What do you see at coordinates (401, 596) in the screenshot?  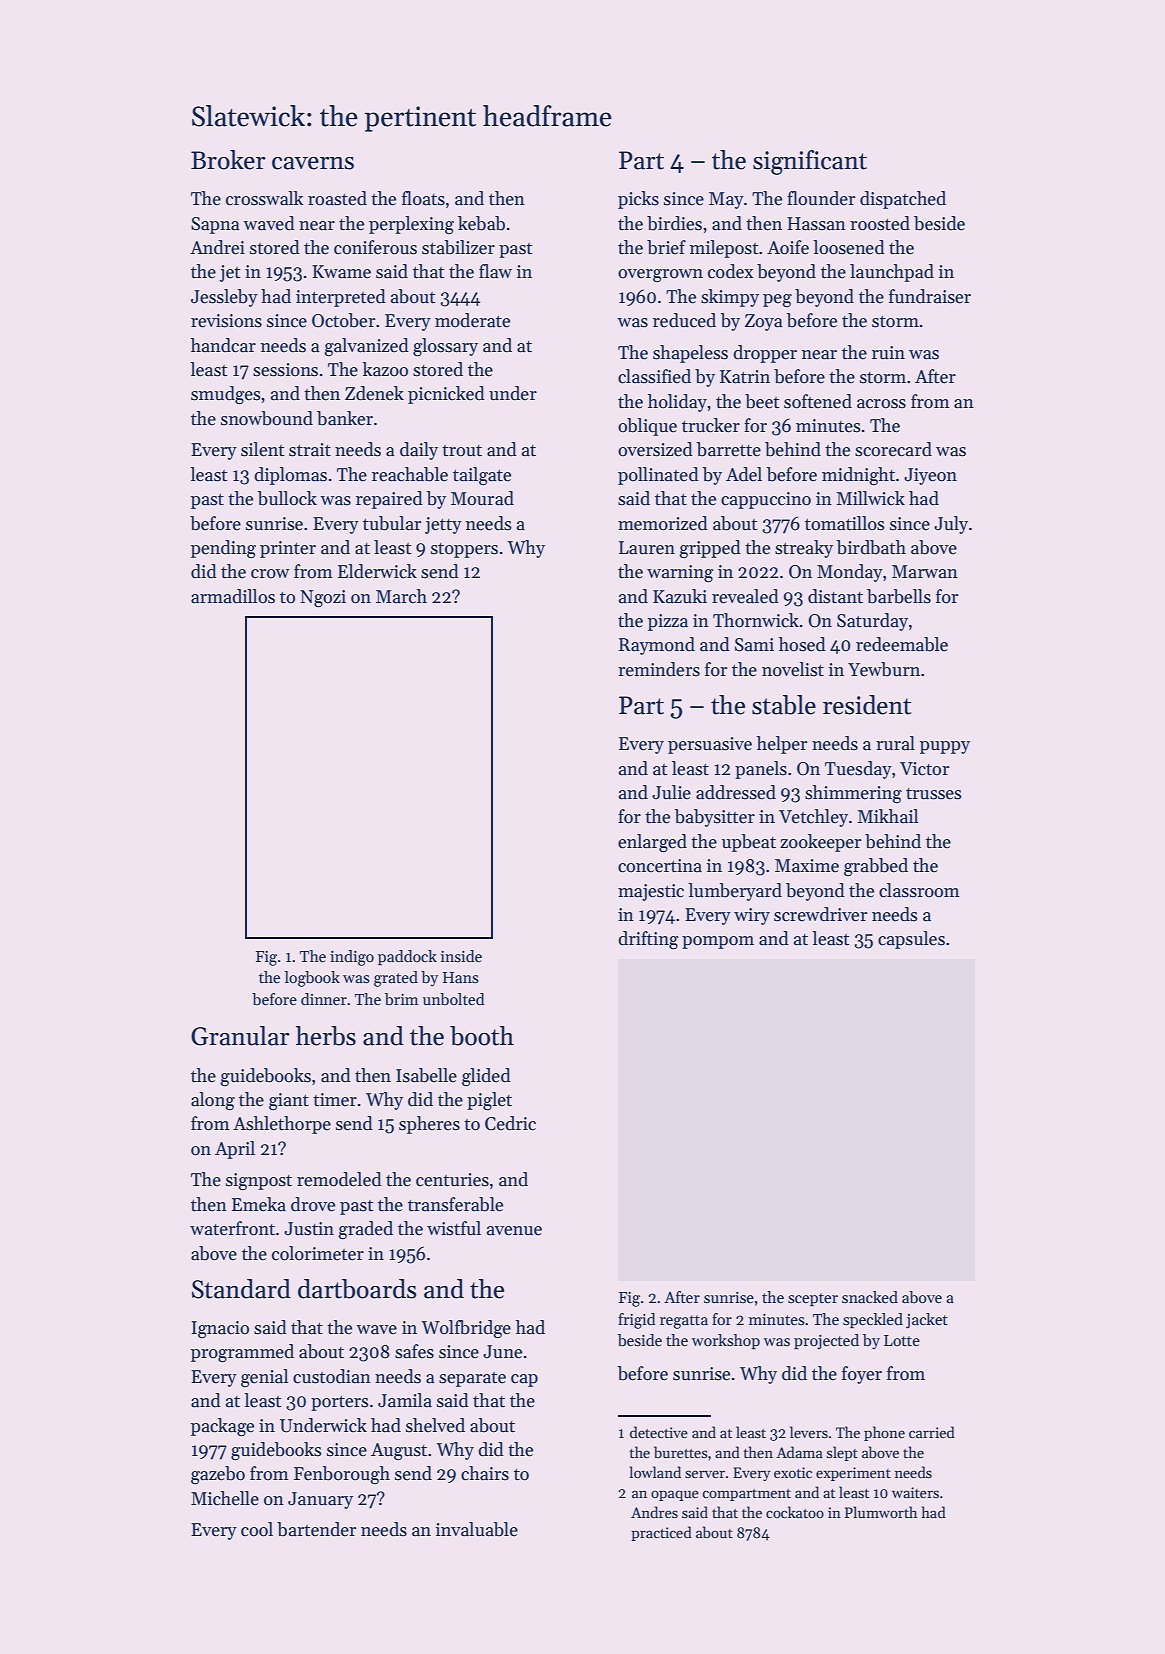 I see `March` at bounding box center [401, 596].
